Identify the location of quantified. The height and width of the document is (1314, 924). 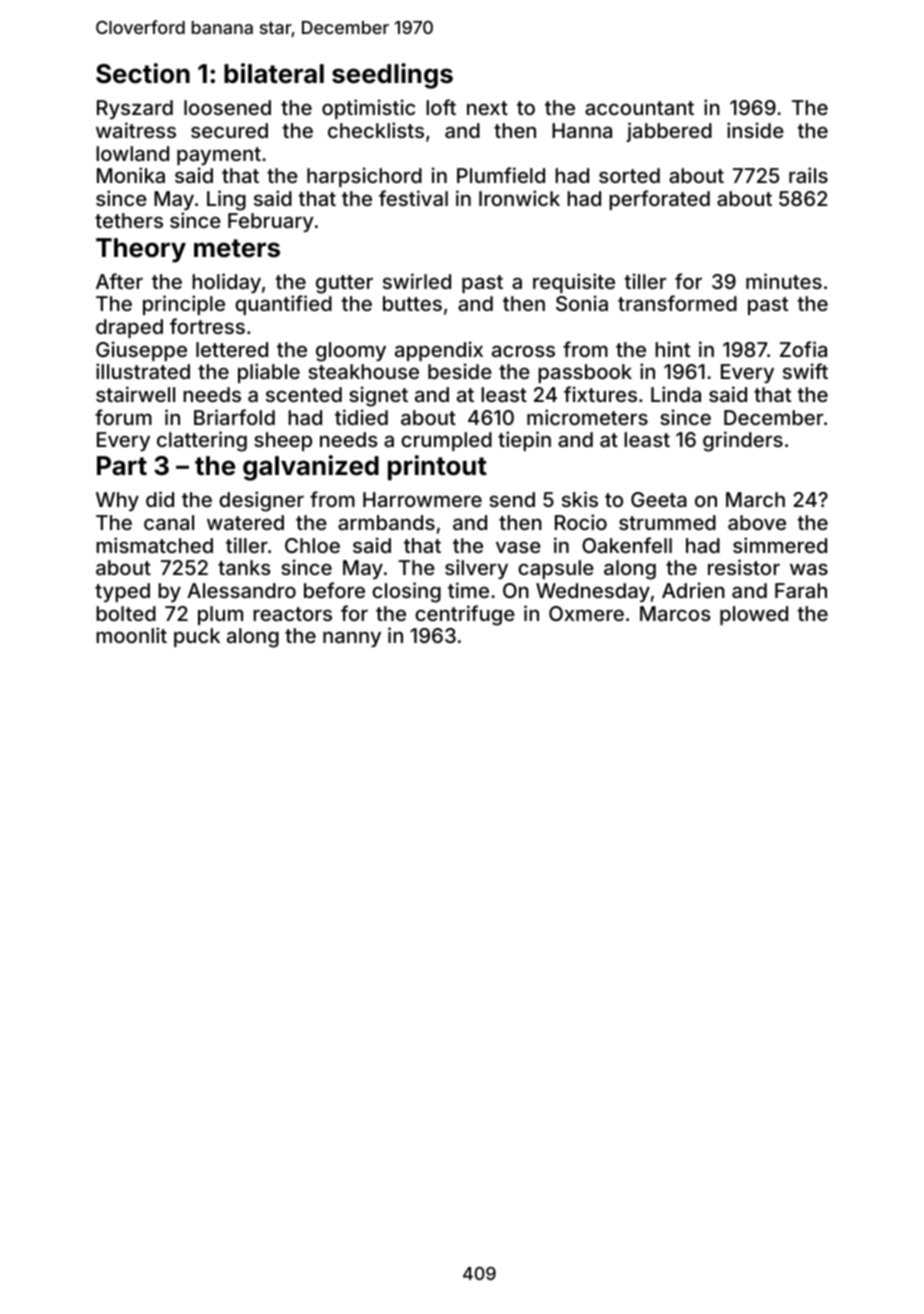
(283, 305).
